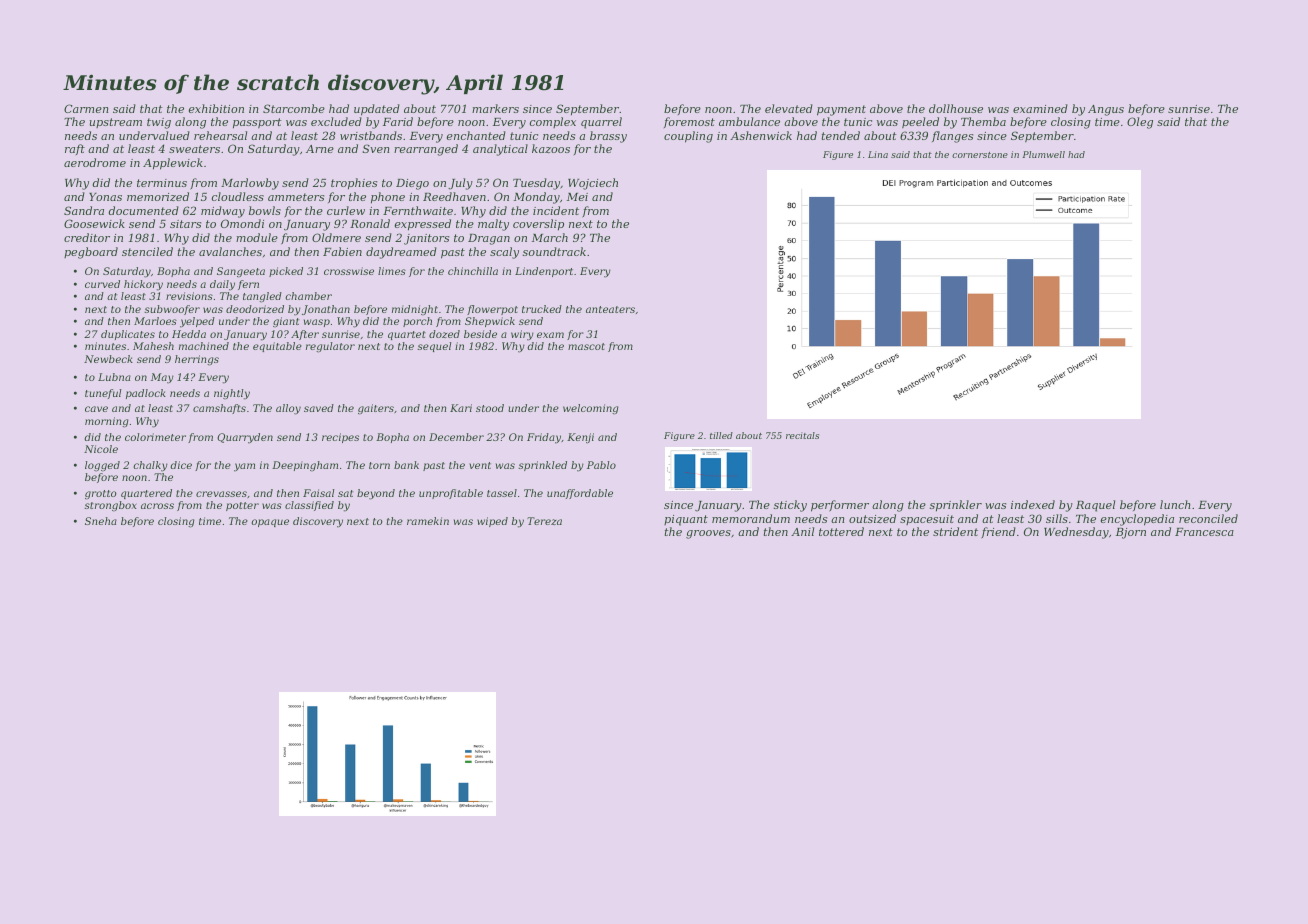 Image resolution: width=1308 pixels, height=924 pixels. Describe the element at coordinates (1204, 532) in the image. I see `Francesca` at that location.
